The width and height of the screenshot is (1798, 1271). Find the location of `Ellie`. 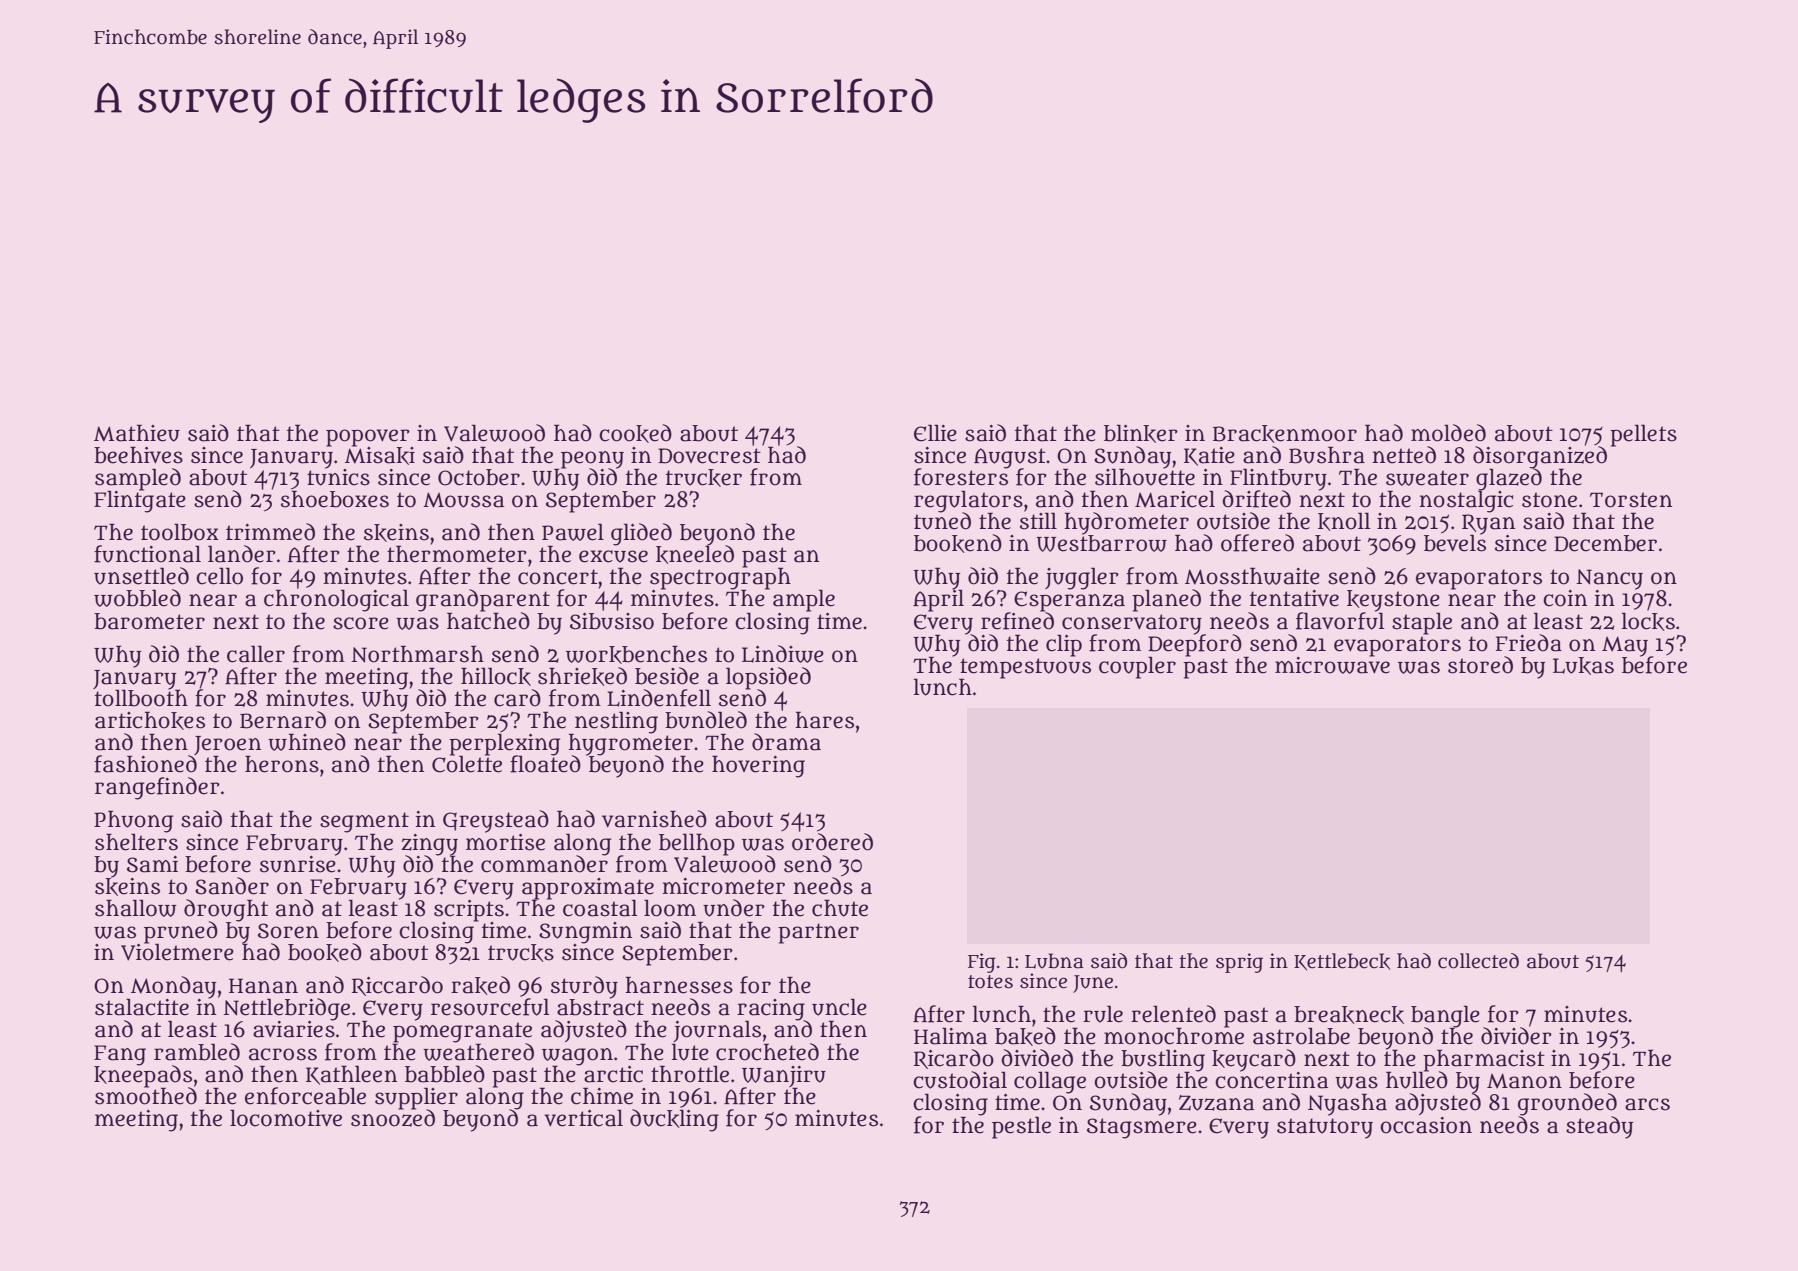

Ellie is located at coordinates (935, 433).
